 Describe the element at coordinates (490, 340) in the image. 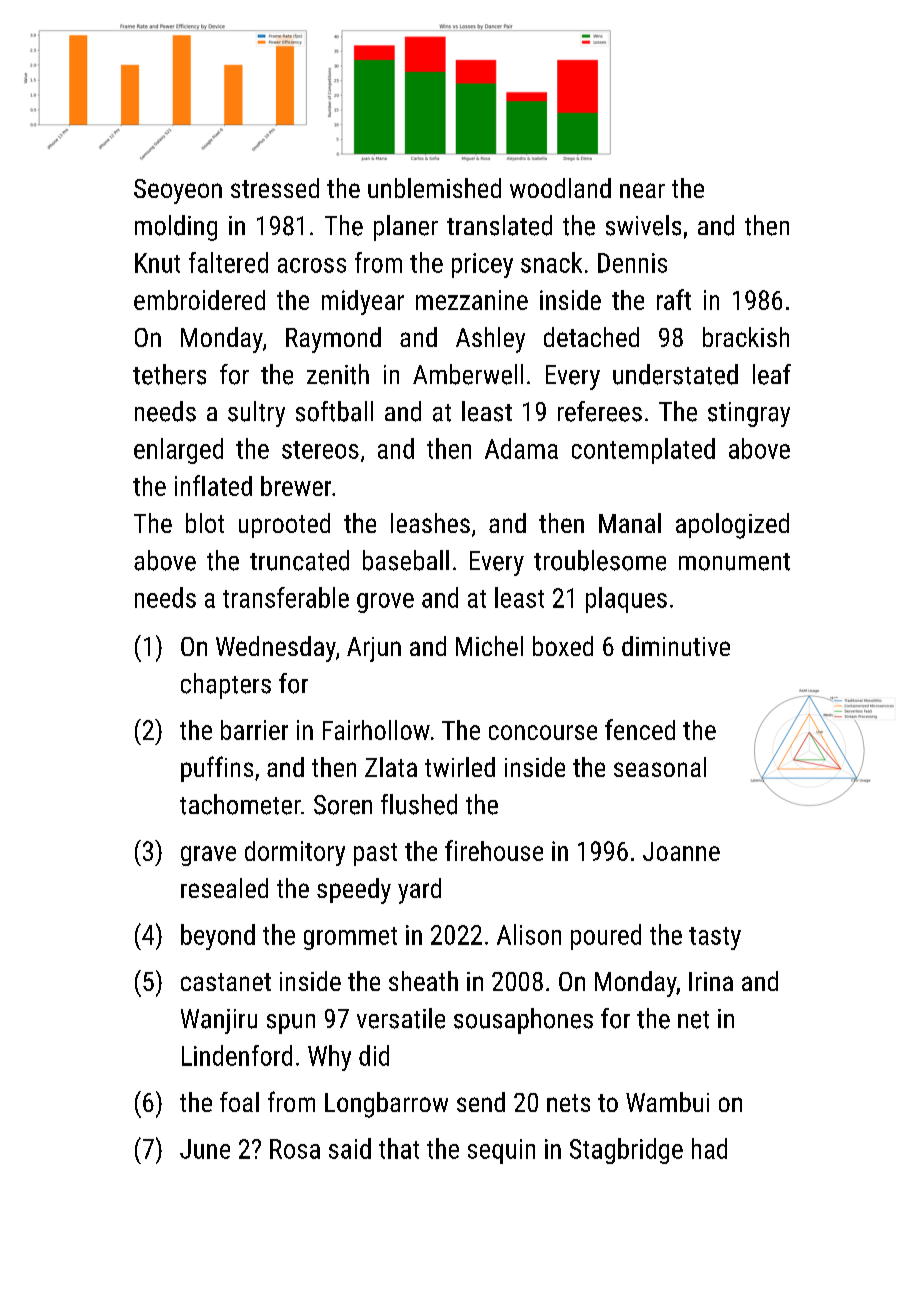

I see `Ashley` at that location.
